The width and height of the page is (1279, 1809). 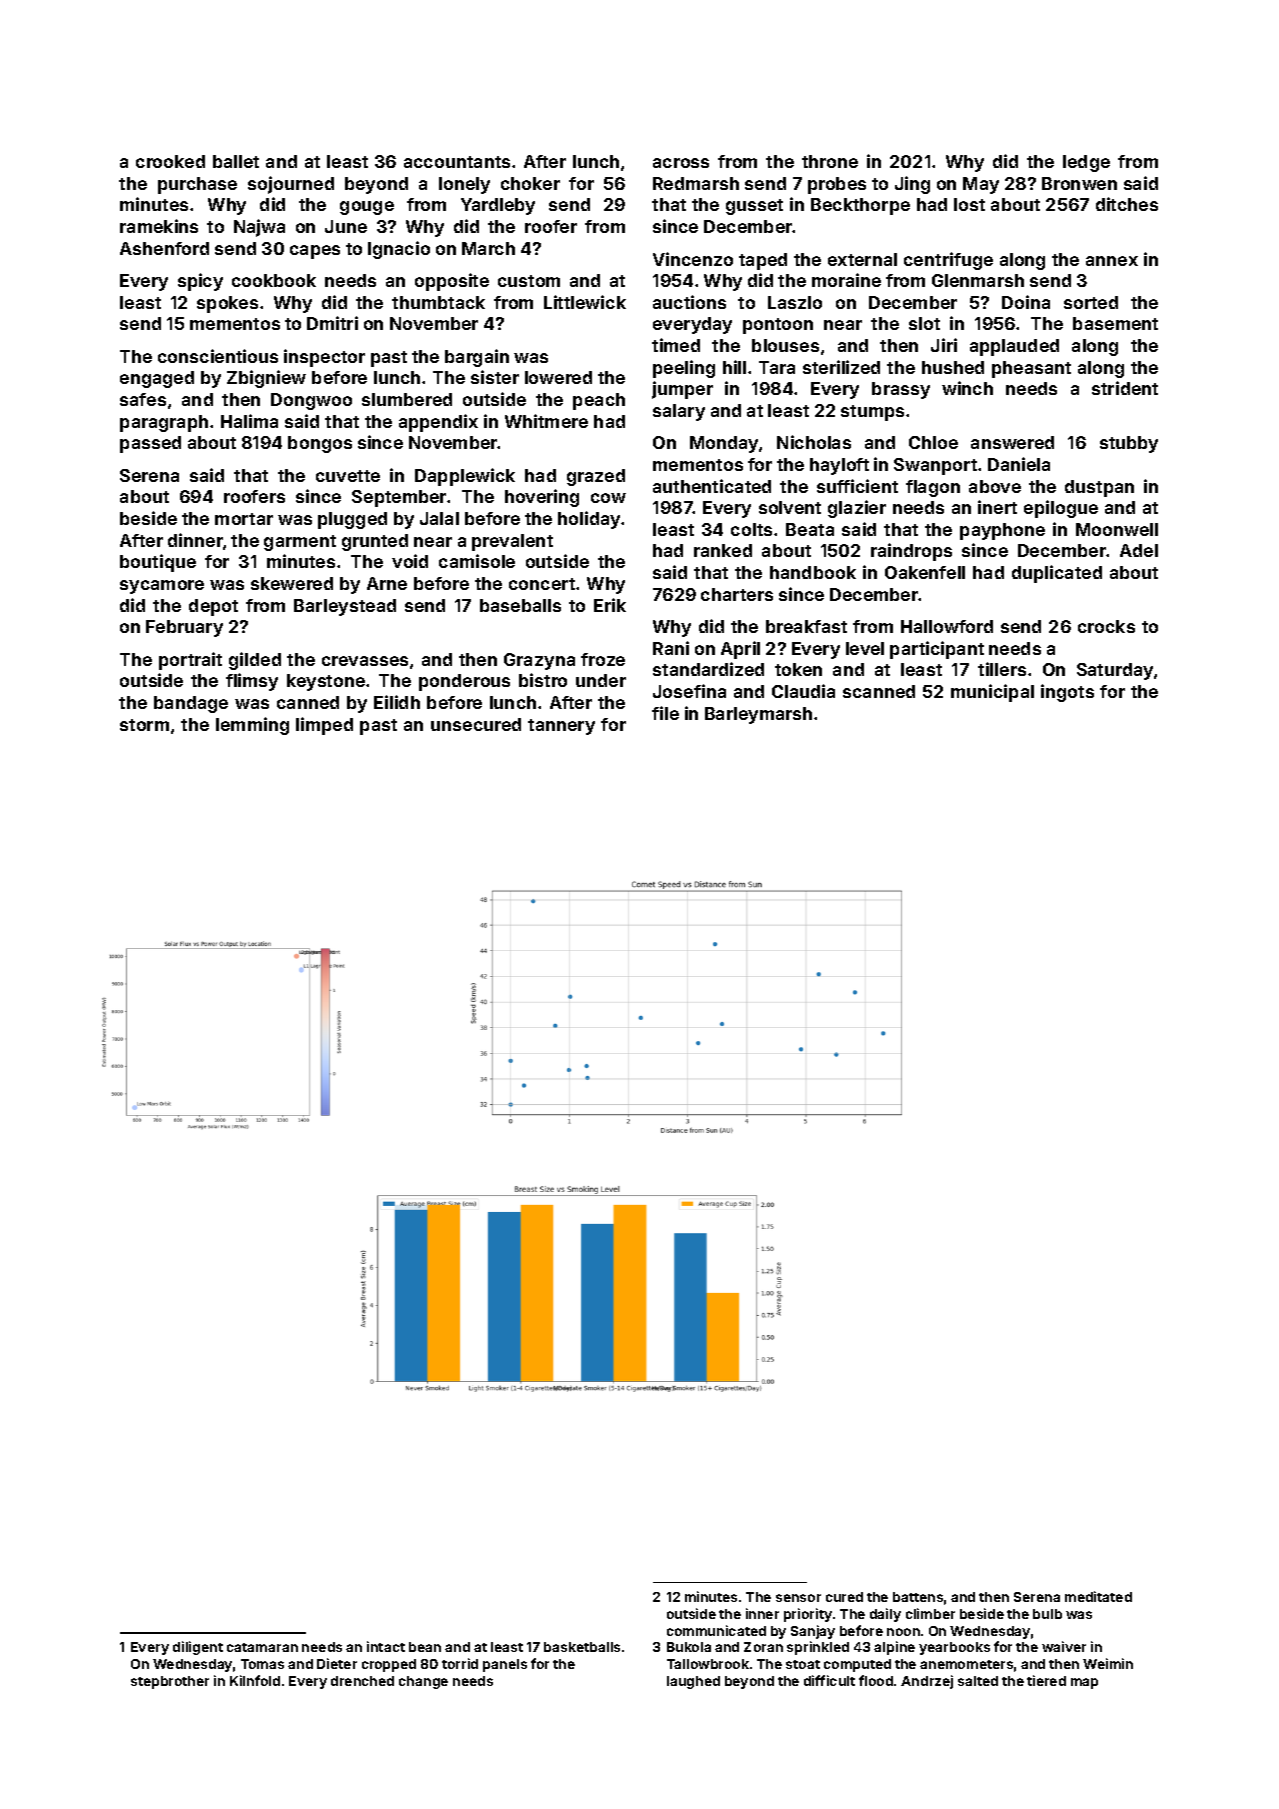 What do you see at coordinates (1067, 693) in the page?
I see `ingots` at bounding box center [1067, 693].
